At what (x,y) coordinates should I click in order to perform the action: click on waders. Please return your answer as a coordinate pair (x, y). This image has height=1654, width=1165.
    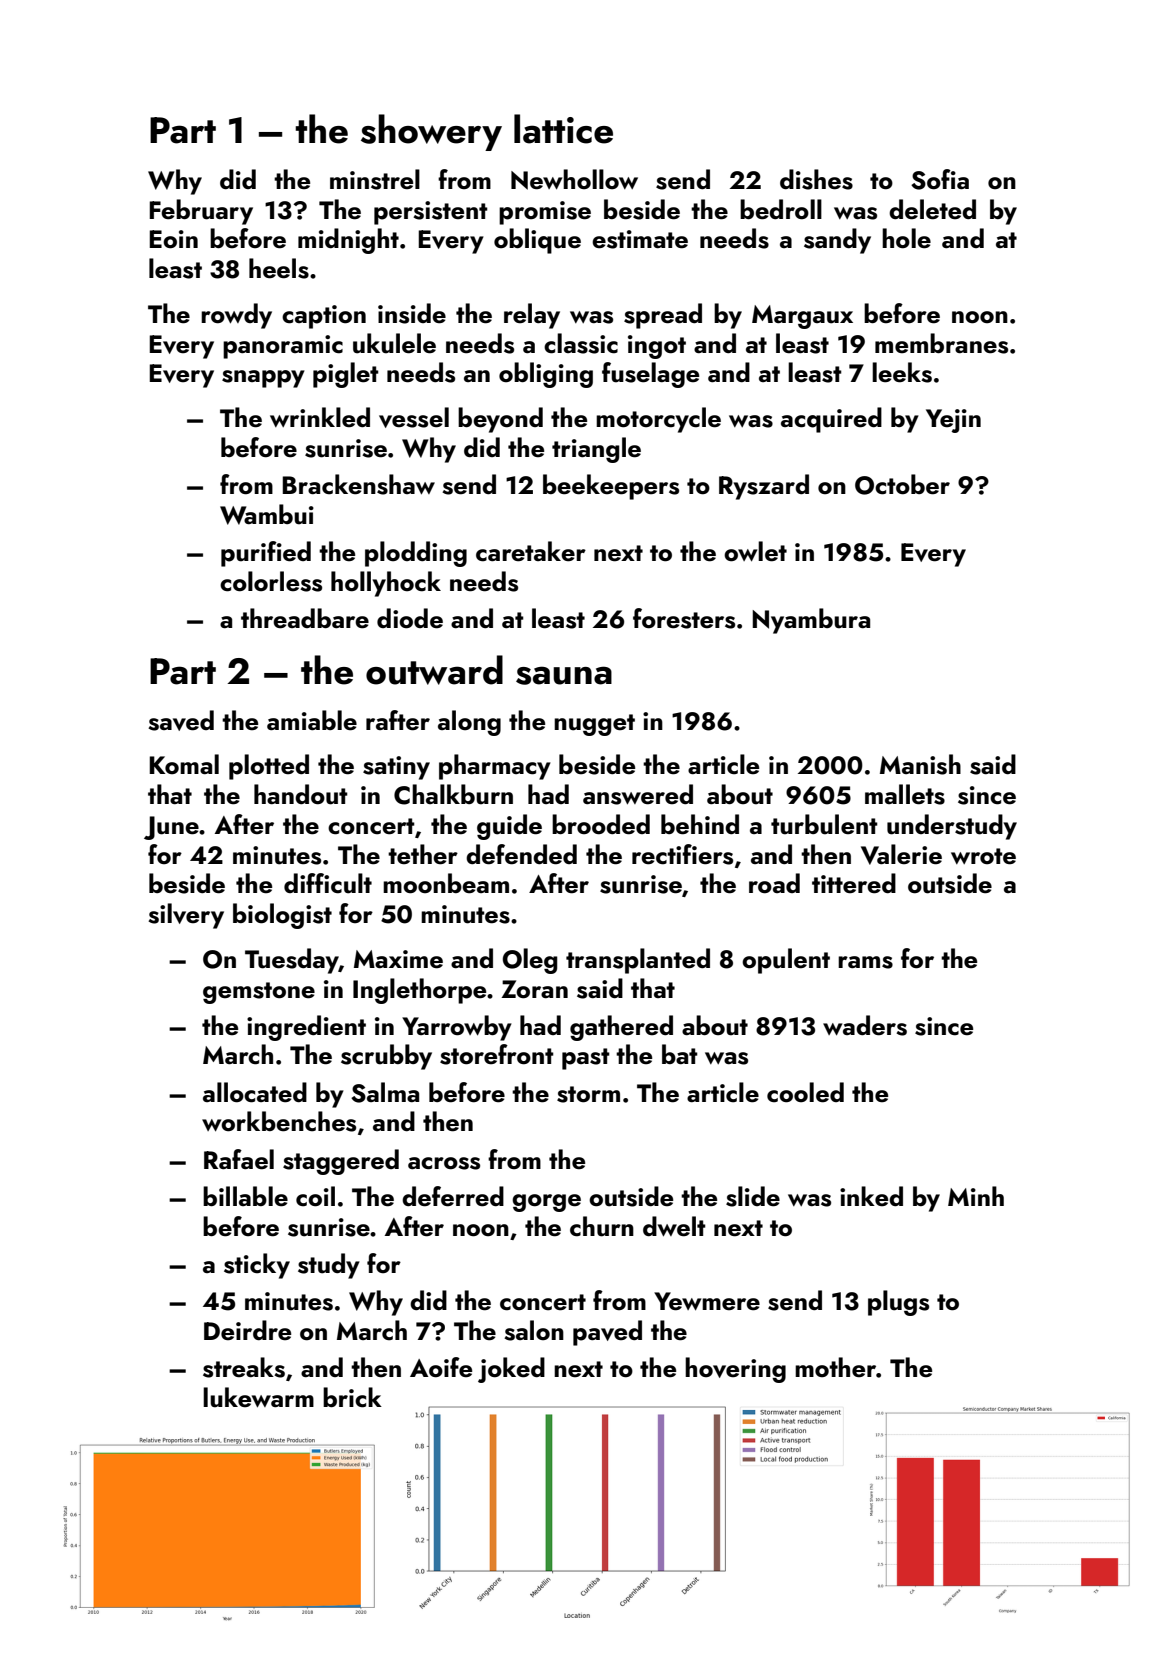
    Looking at the image, I should click on (865, 1025).
